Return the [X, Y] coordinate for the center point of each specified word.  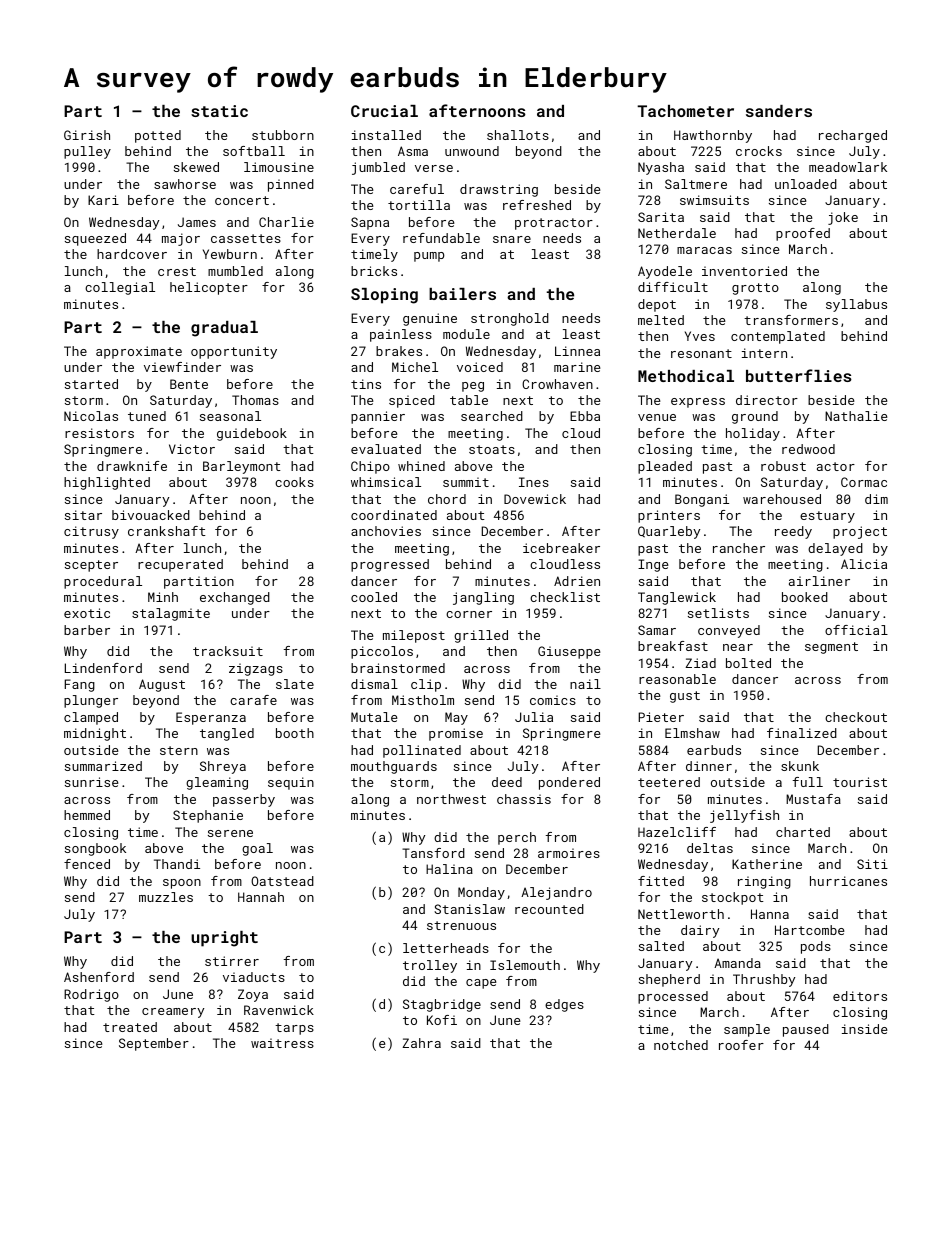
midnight [95, 734]
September [154, 1044]
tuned [147, 416]
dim [876, 499]
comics [553, 700]
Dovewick [535, 499]
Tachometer [685, 111]
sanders [779, 111]
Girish [87, 135]
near [738, 647]
